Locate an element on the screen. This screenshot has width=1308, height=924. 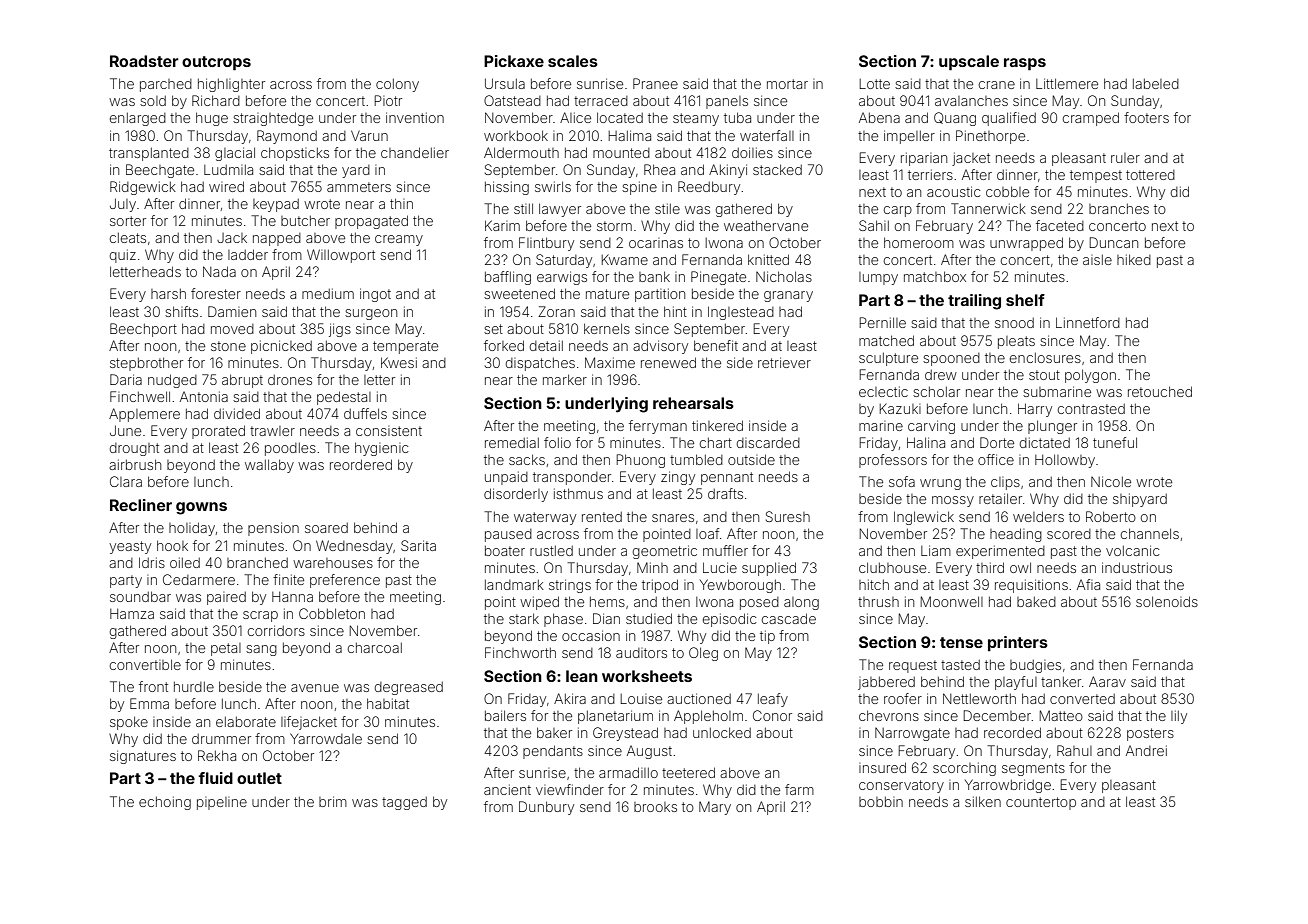
rasps is located at coordinates (1025, 64).
